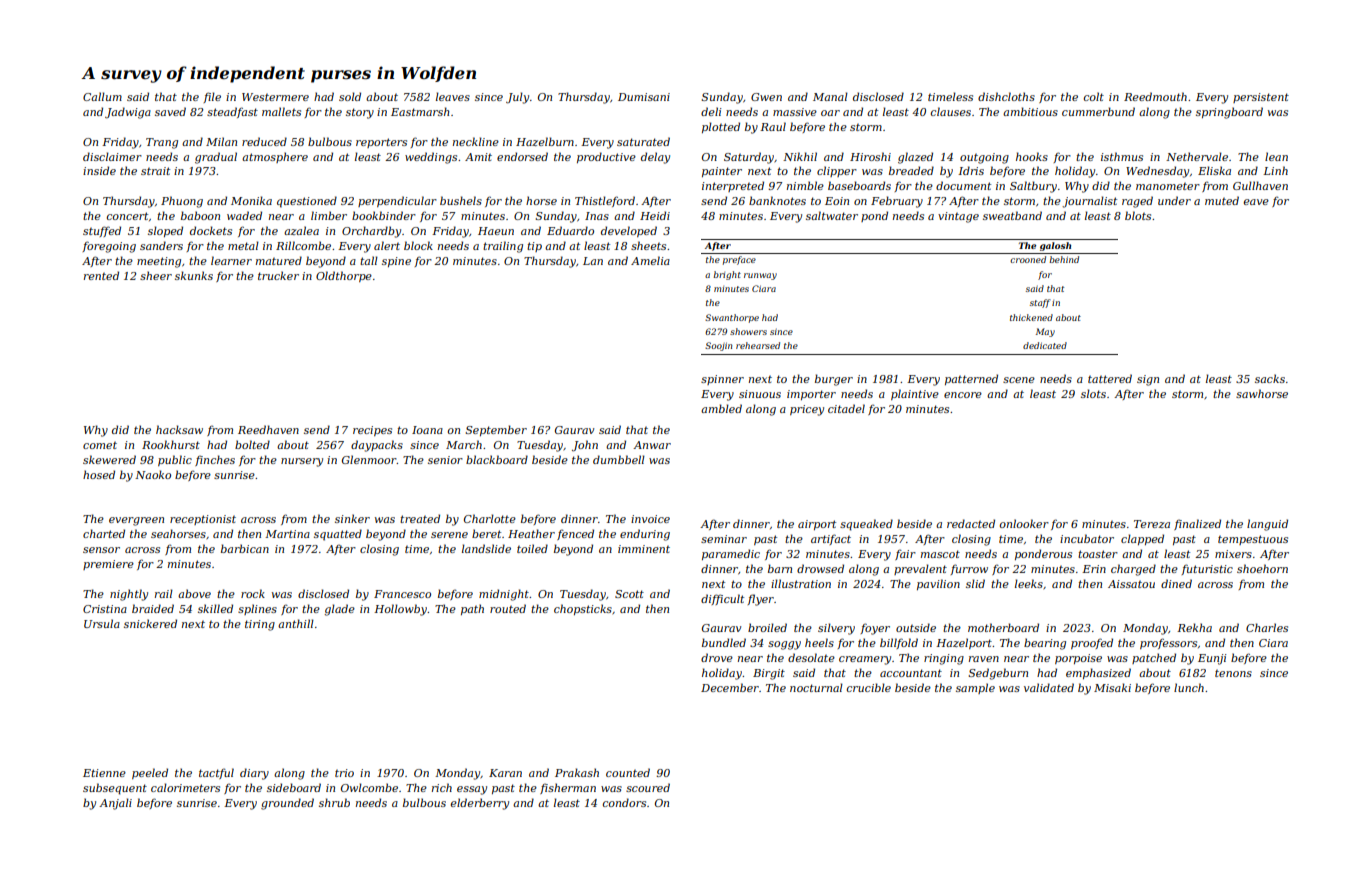 Image resolution: width=1372 pixels, height=887 pixels. I want to click on drove, so click(717, 657).
